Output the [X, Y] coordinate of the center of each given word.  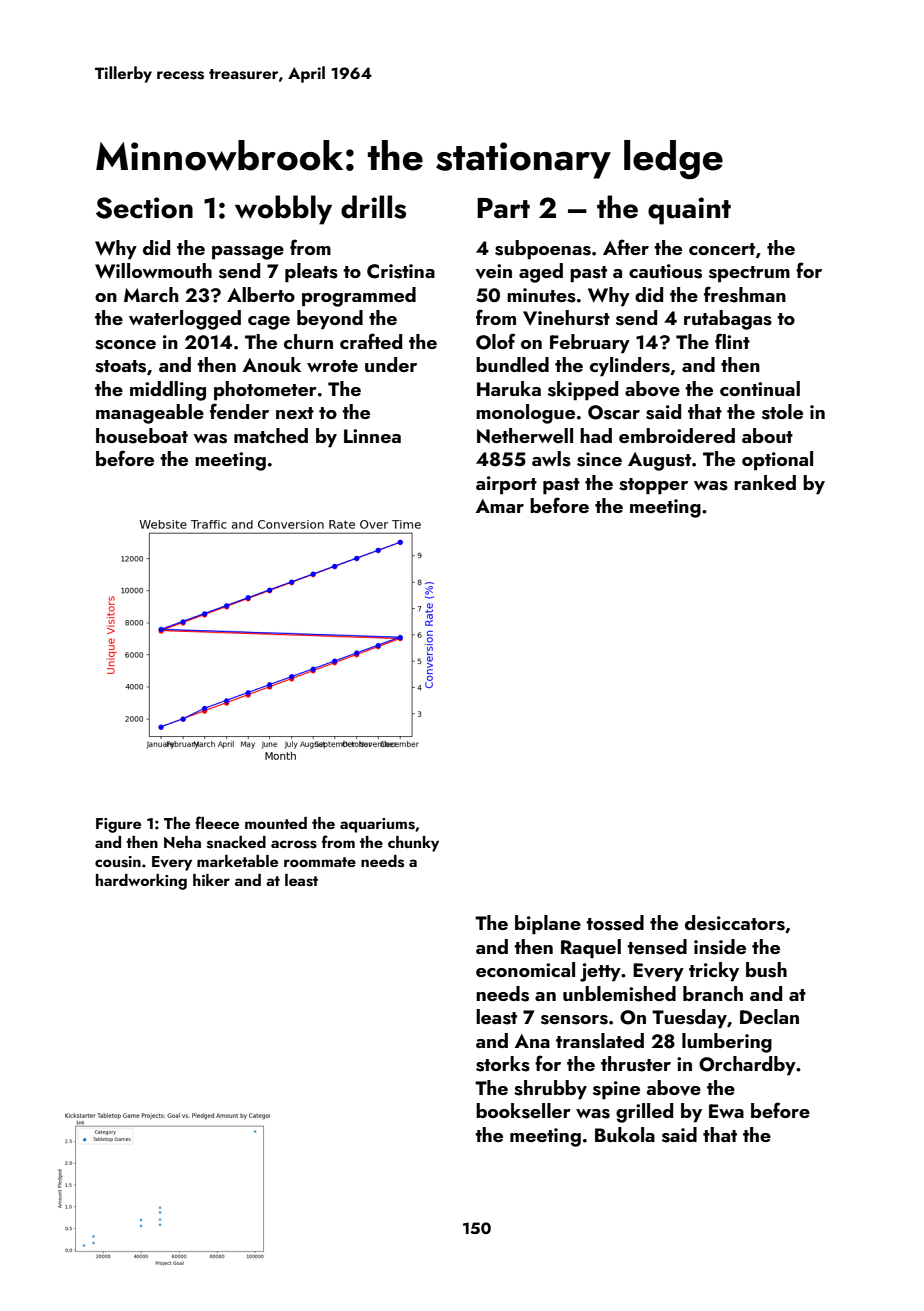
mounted [276, 823]
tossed [615, 923]
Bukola [625, 1134]
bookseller [523, 1111]
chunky [413, 844]
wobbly [283, 210]
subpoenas [543, 250]
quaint [689, 211]
